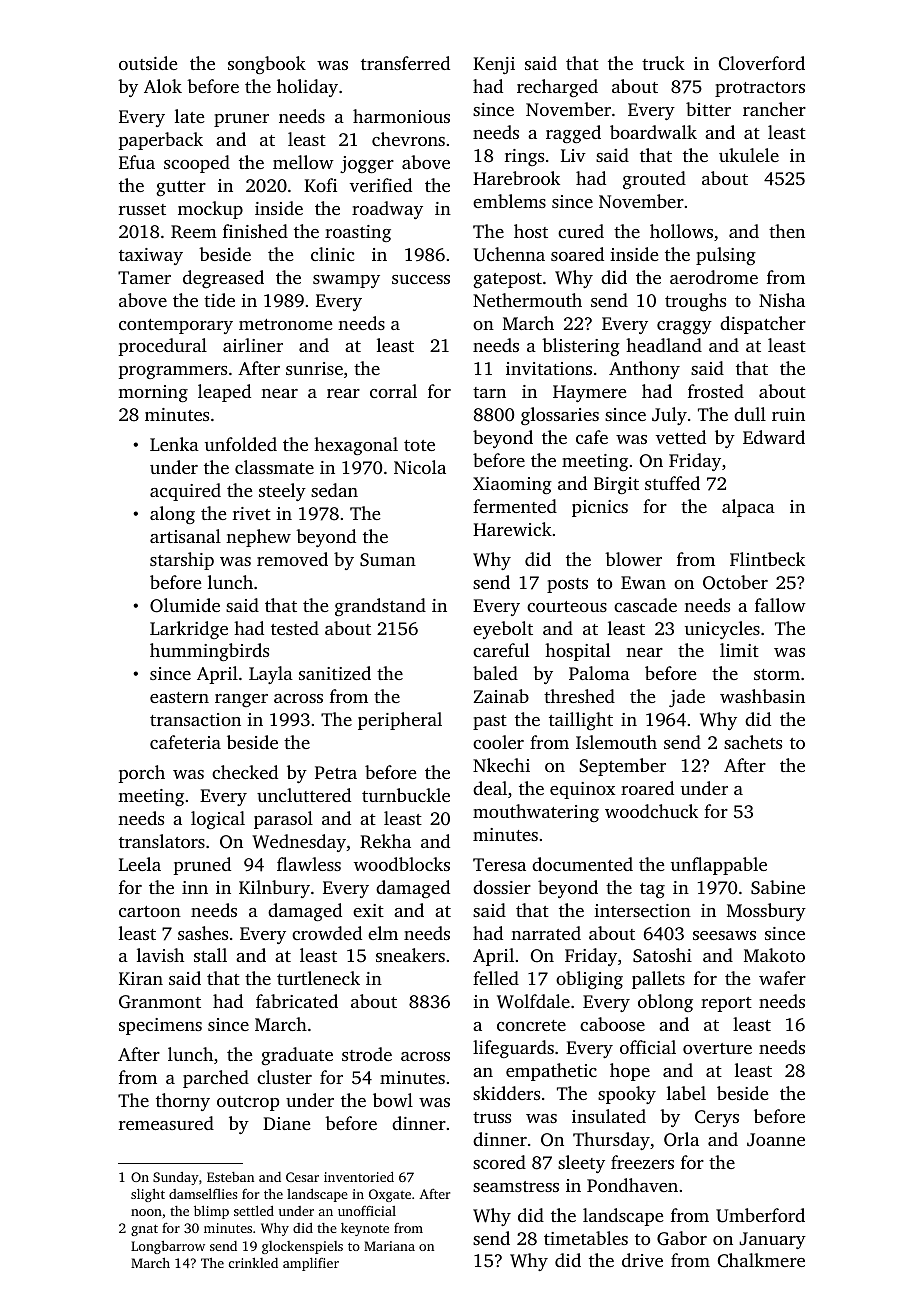 Image resolution: width=924 pixels, height=1308 pixels. What do you see at coordinates (176, 1178) in the document?
I see `Sunday` at bounding box center [176, 1178].
